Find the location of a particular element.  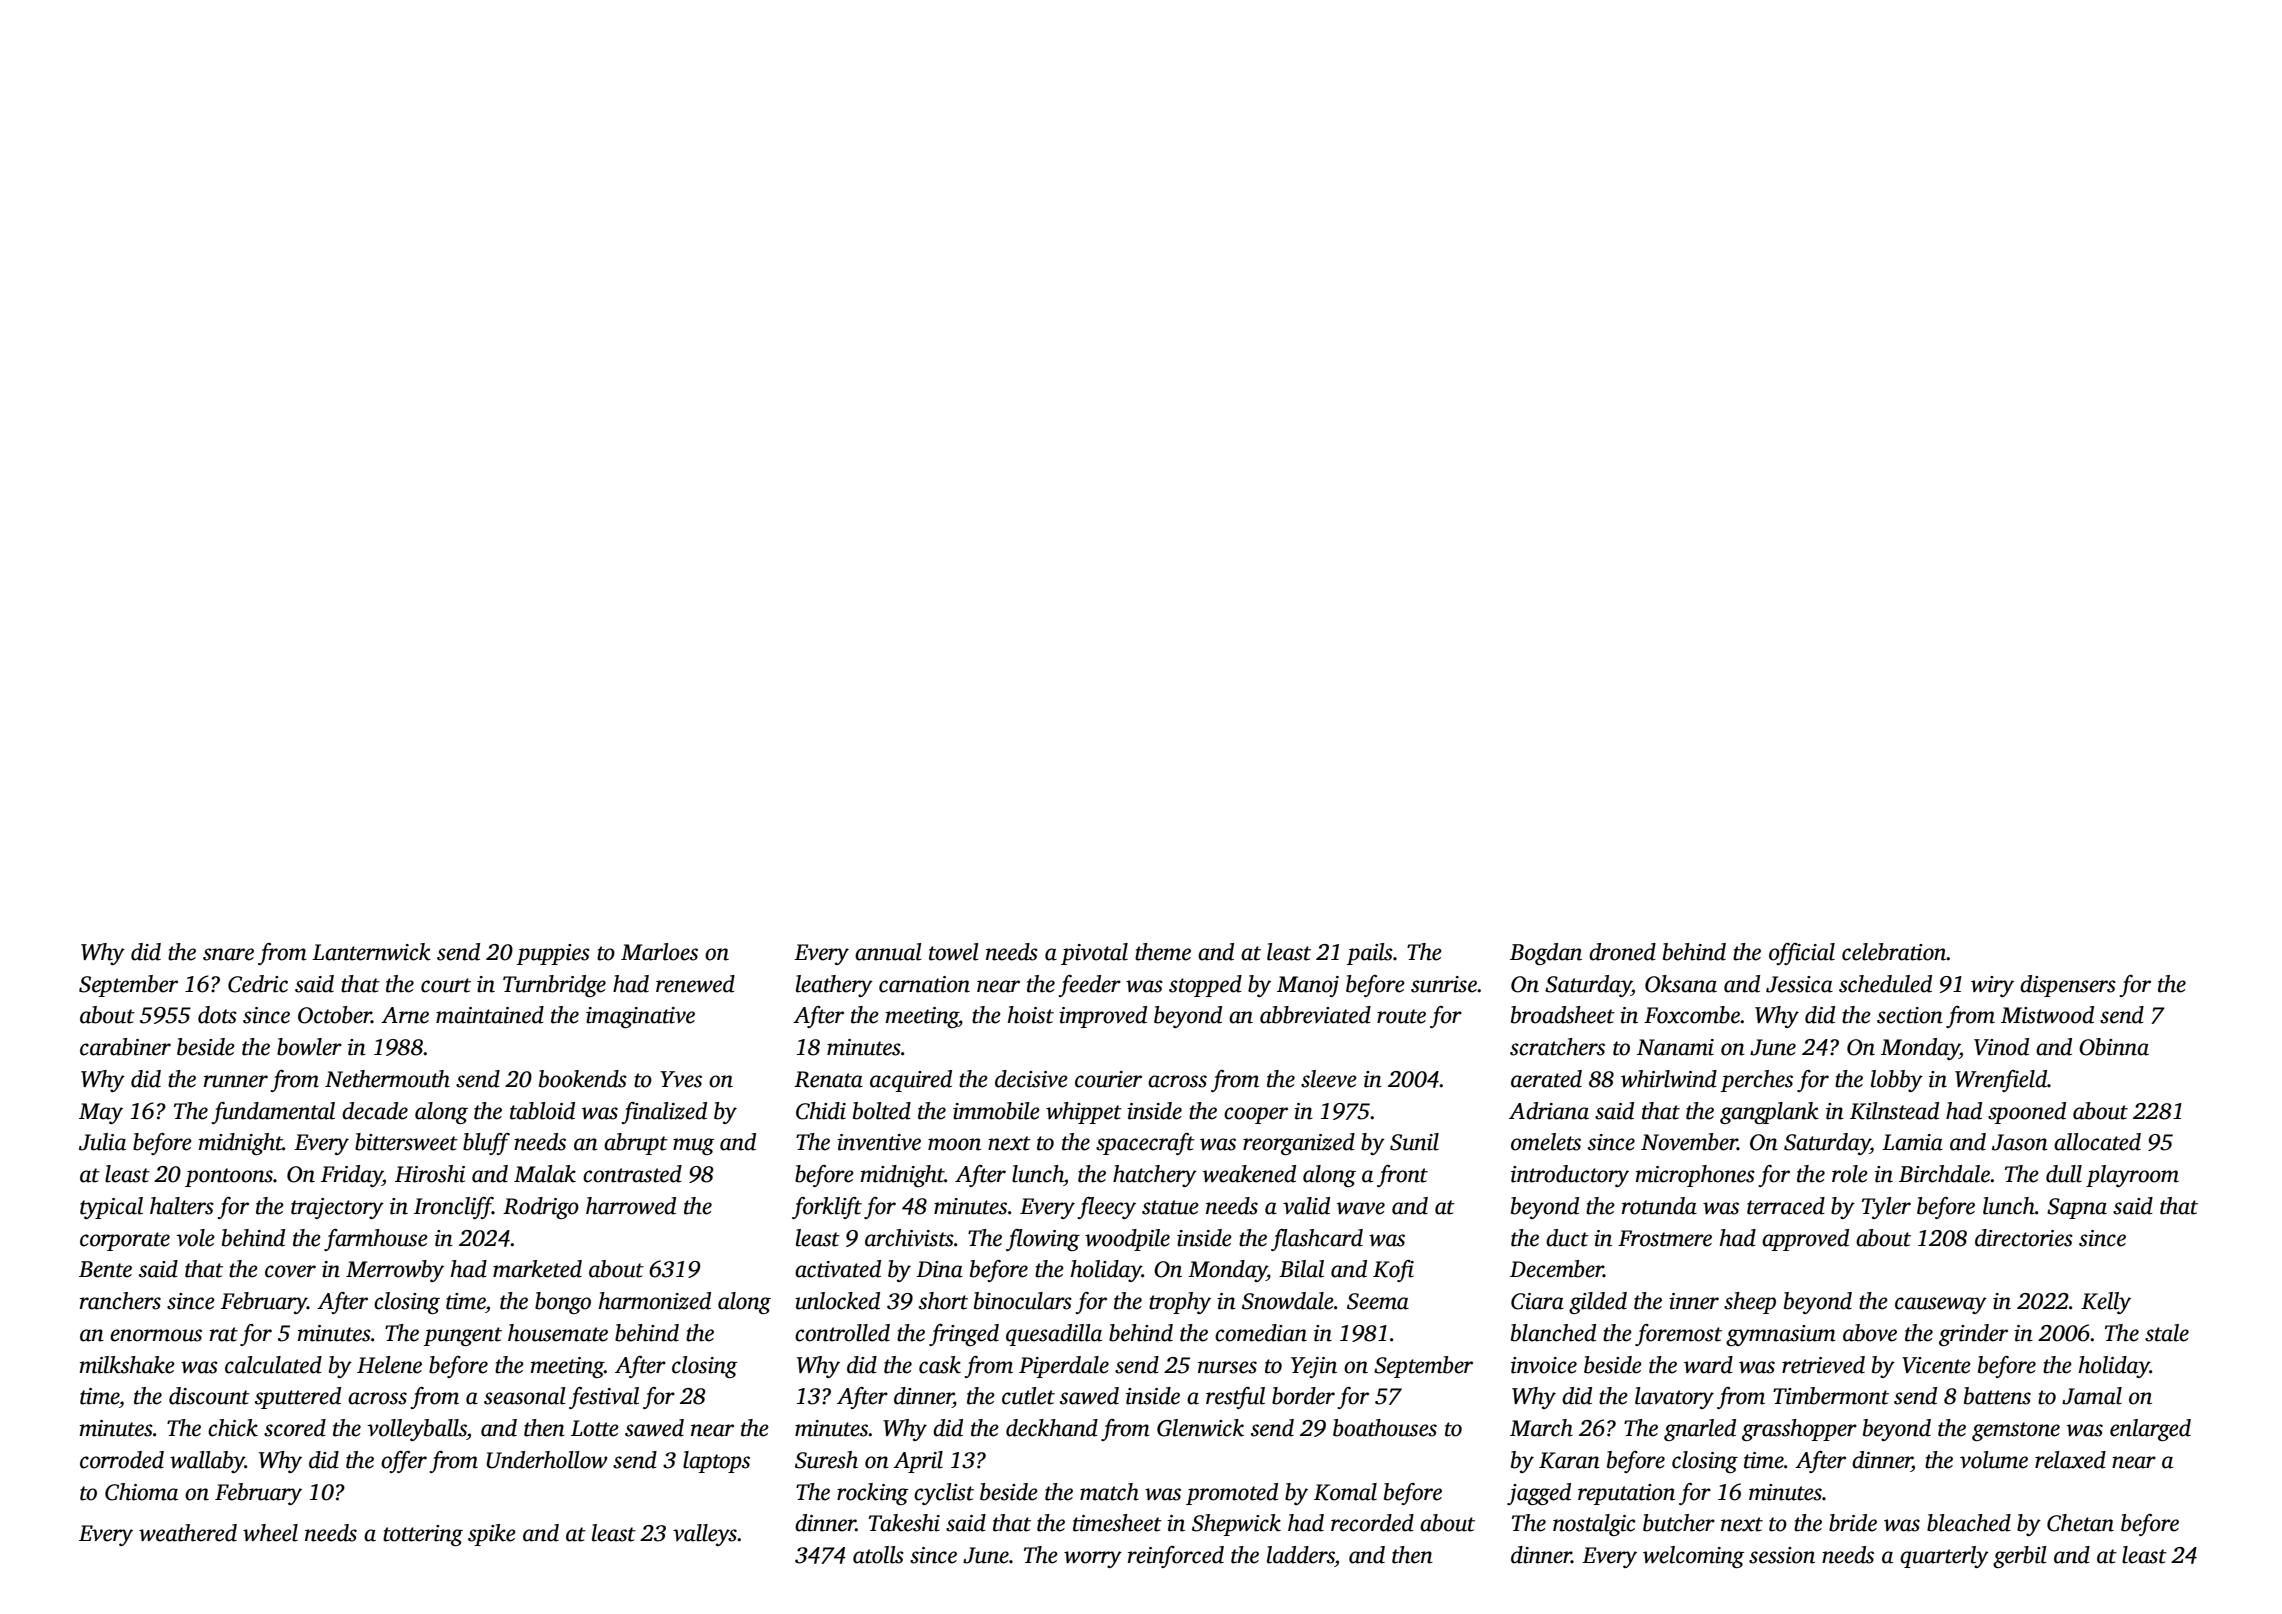

ranchers is located at coordinates (120, 1301).
